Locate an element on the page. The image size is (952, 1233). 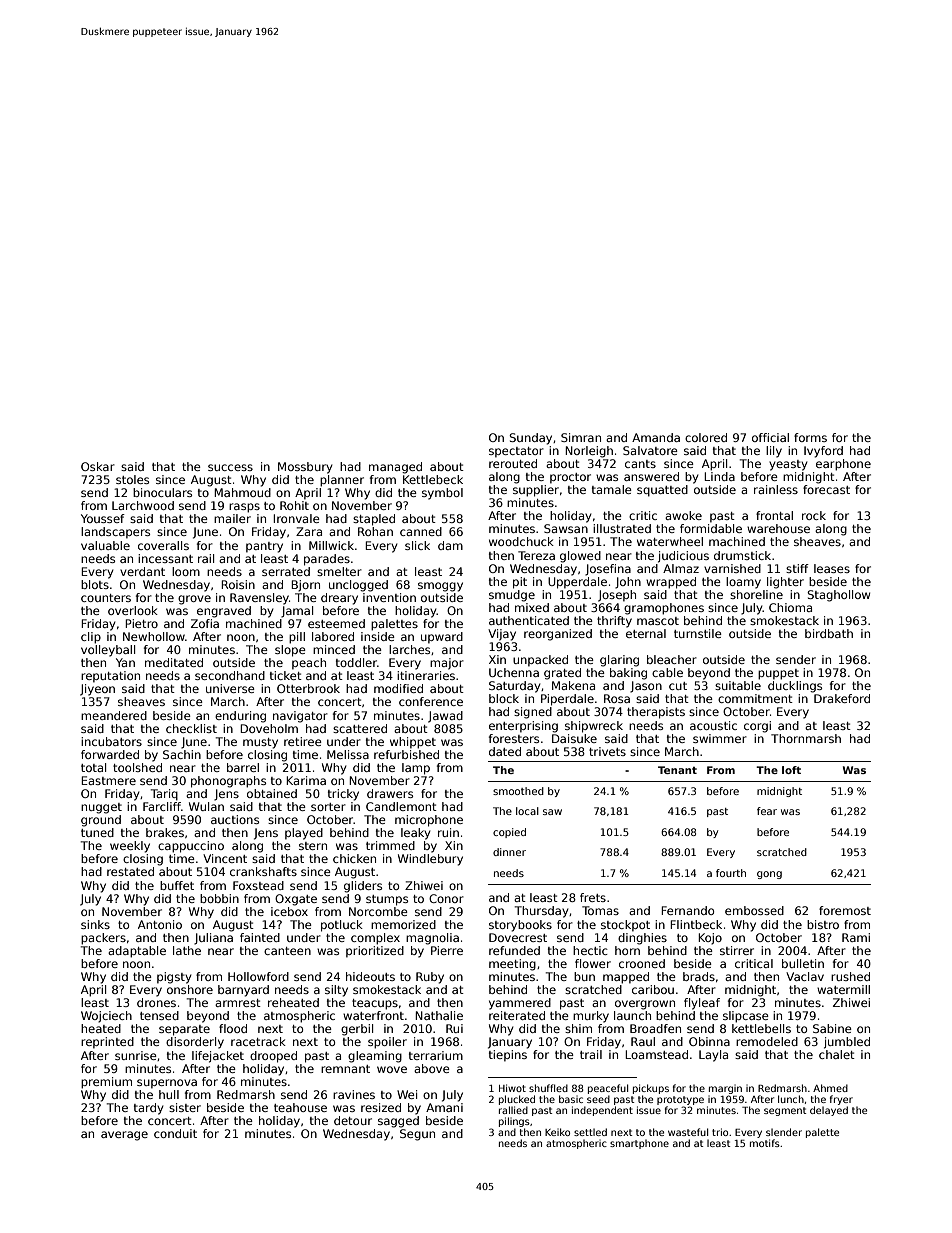
Segun is located at coordinates (417, 1135).
